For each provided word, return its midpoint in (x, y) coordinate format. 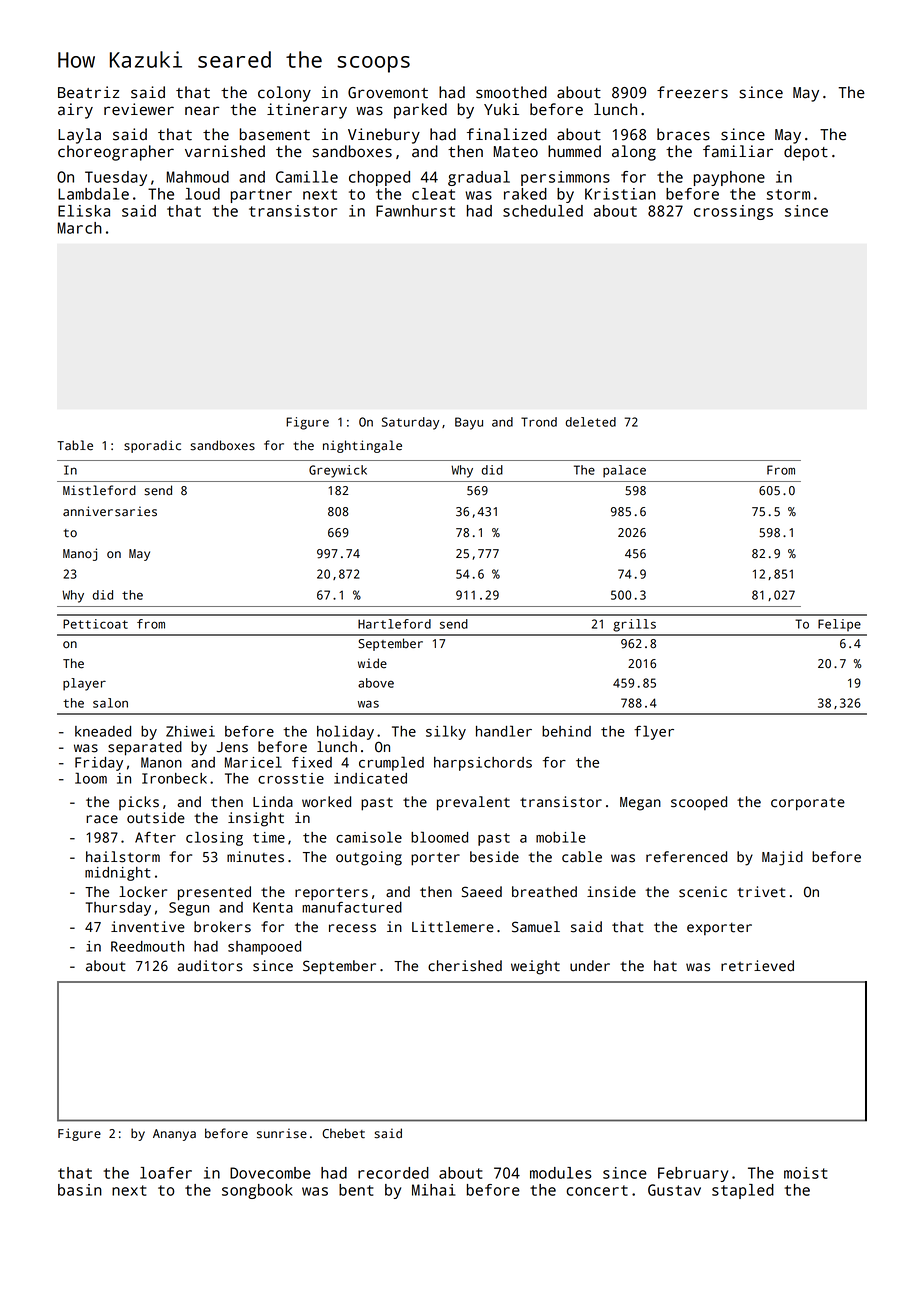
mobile (561, 837)
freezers (692, 92)
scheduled (543, 211)
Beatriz (88, 92)
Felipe (839, 625)
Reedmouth (147, 946)
